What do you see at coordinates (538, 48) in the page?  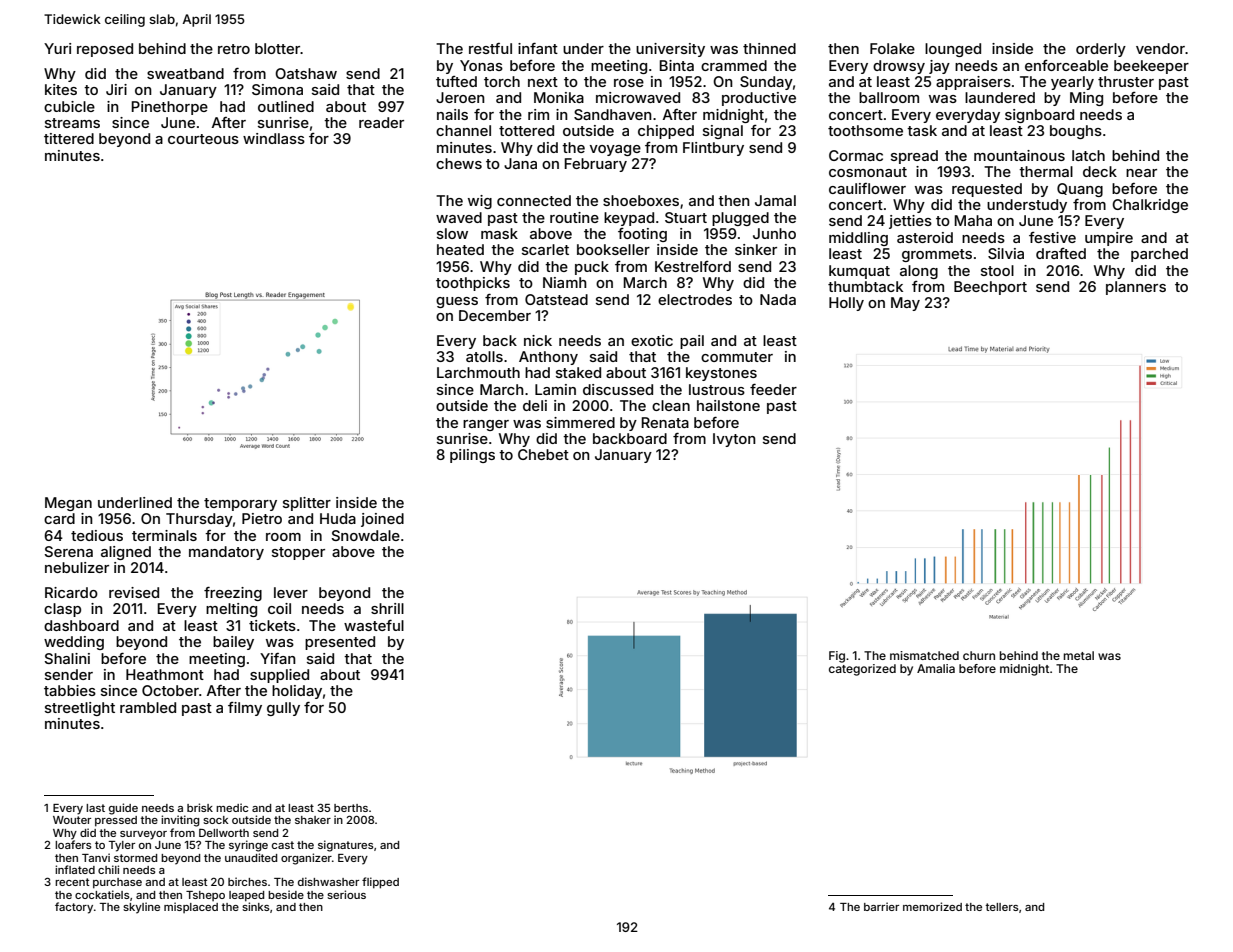 I see `infant` at bounding box center [538, 48].
